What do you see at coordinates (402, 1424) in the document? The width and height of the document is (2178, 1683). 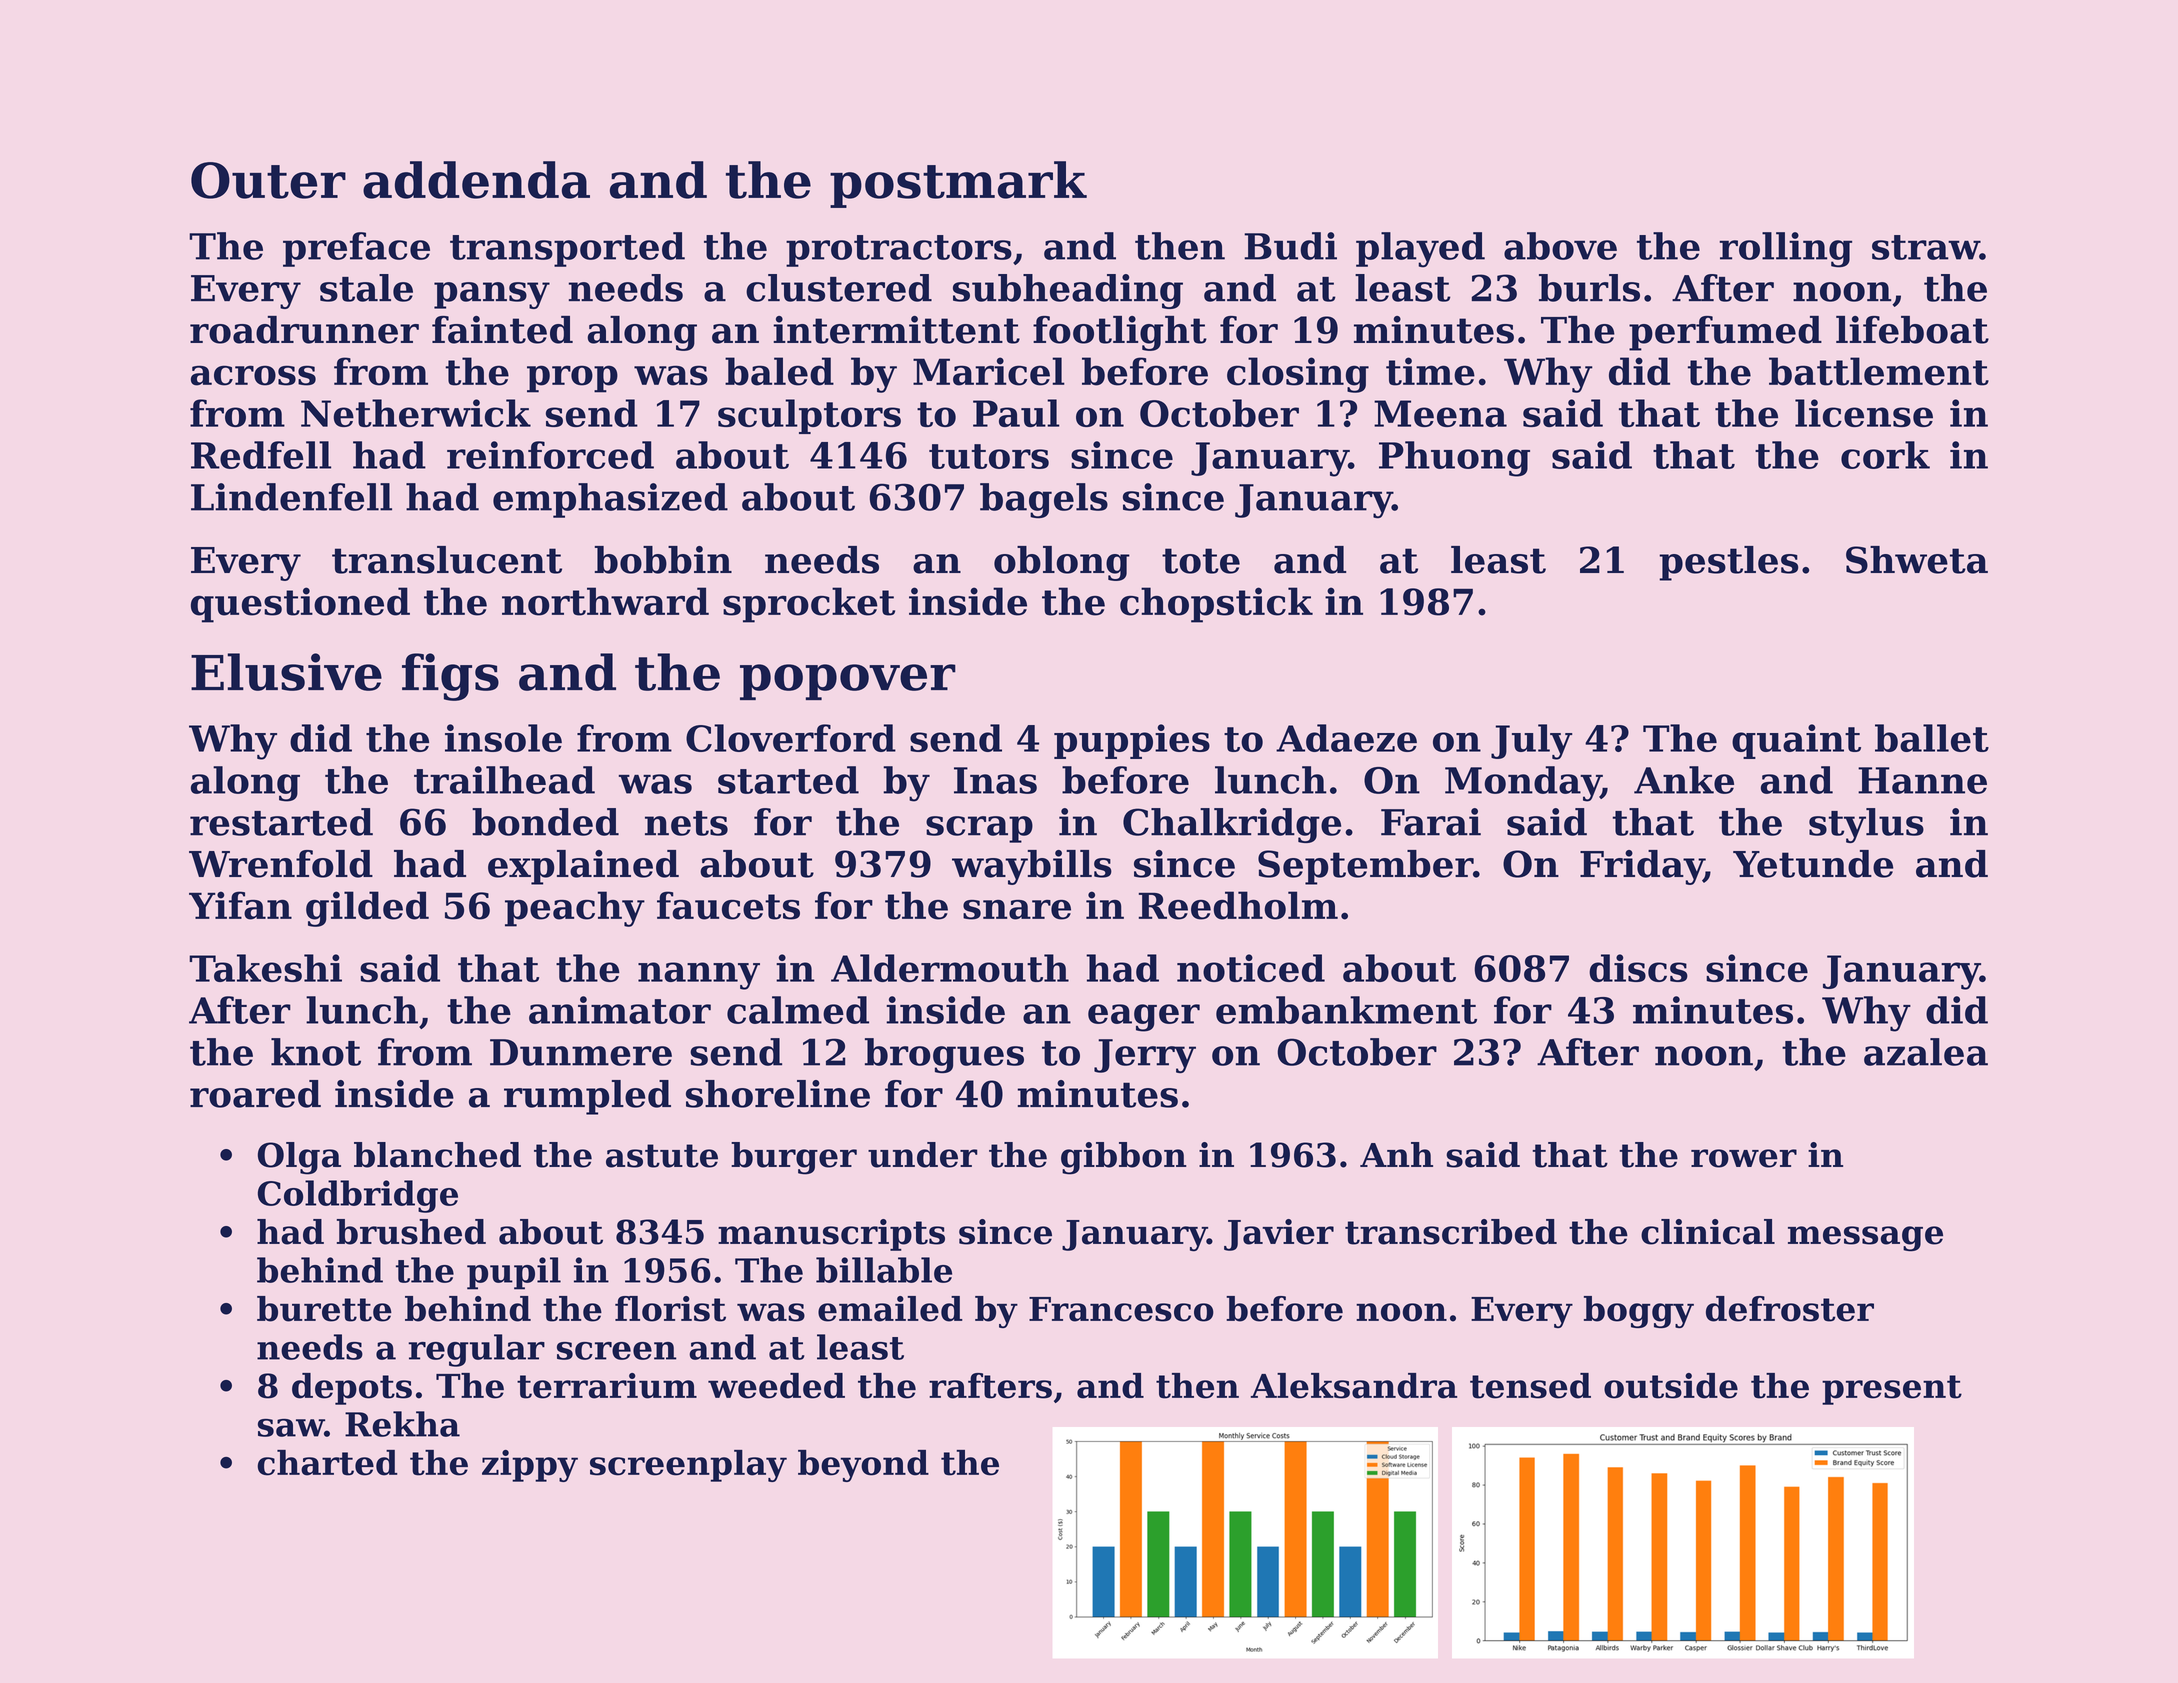 I see `Rekha` at bounding box center [402, 1424].
